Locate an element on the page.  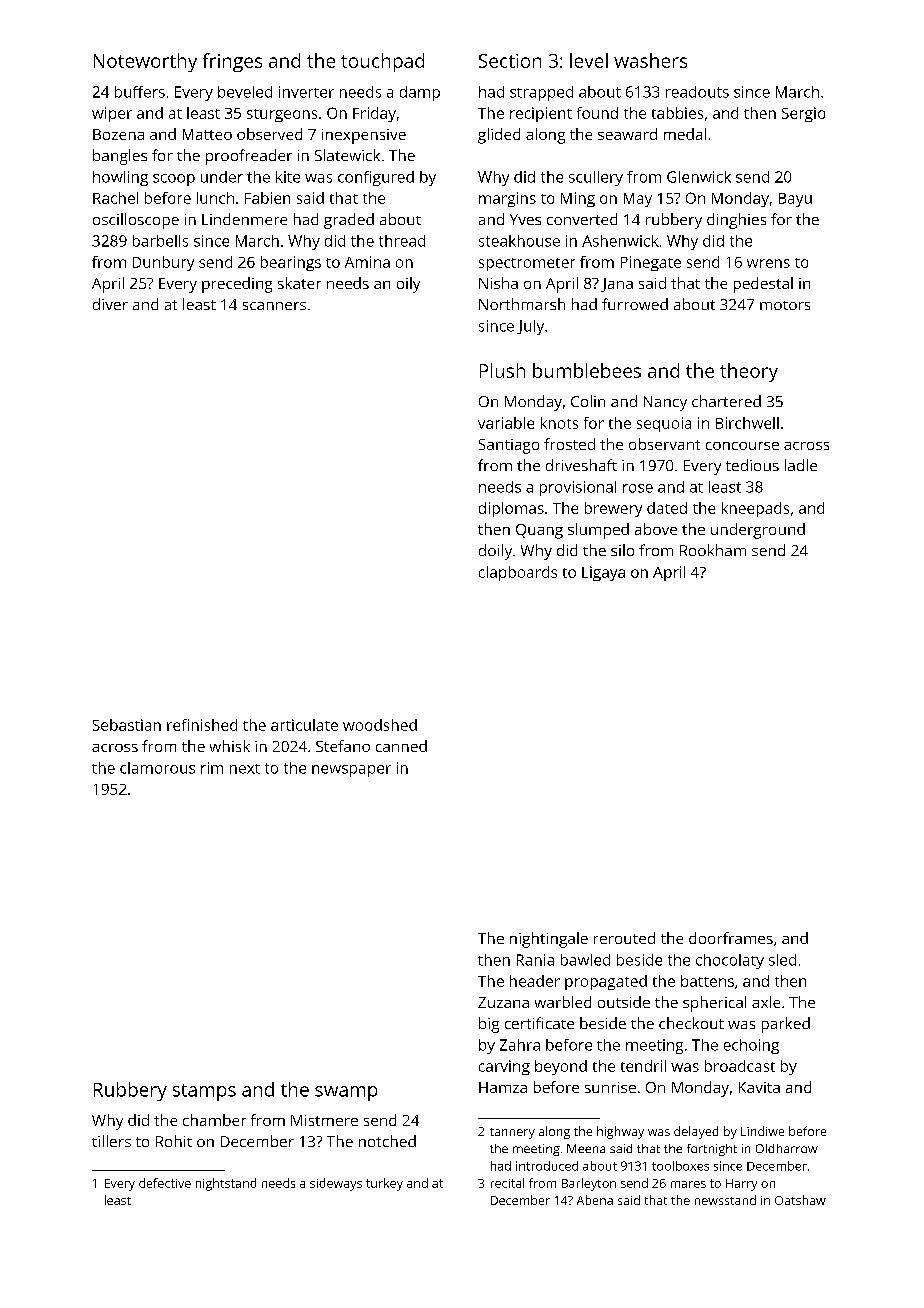
tillers is located at coordinates (111, 1141).
